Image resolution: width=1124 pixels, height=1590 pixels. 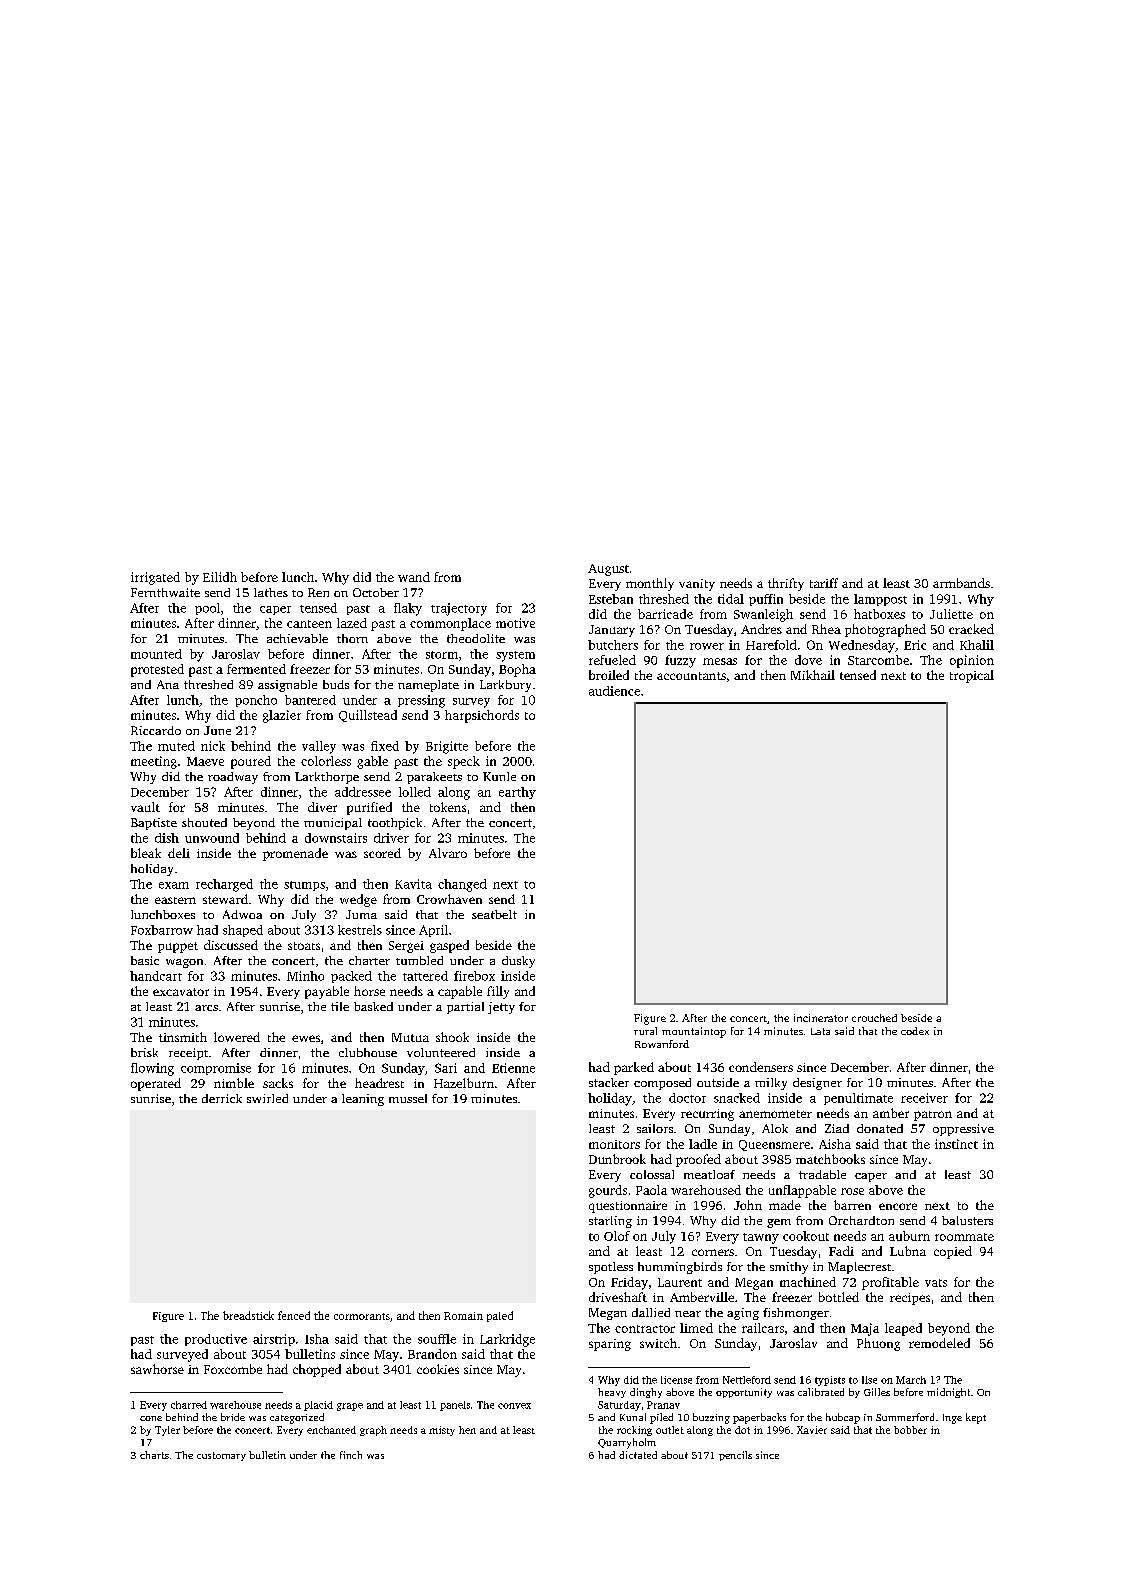 What do you see at coordinates (824, 583) in the screenshot?
I see `tariff` at bounding box center [824, 583].
